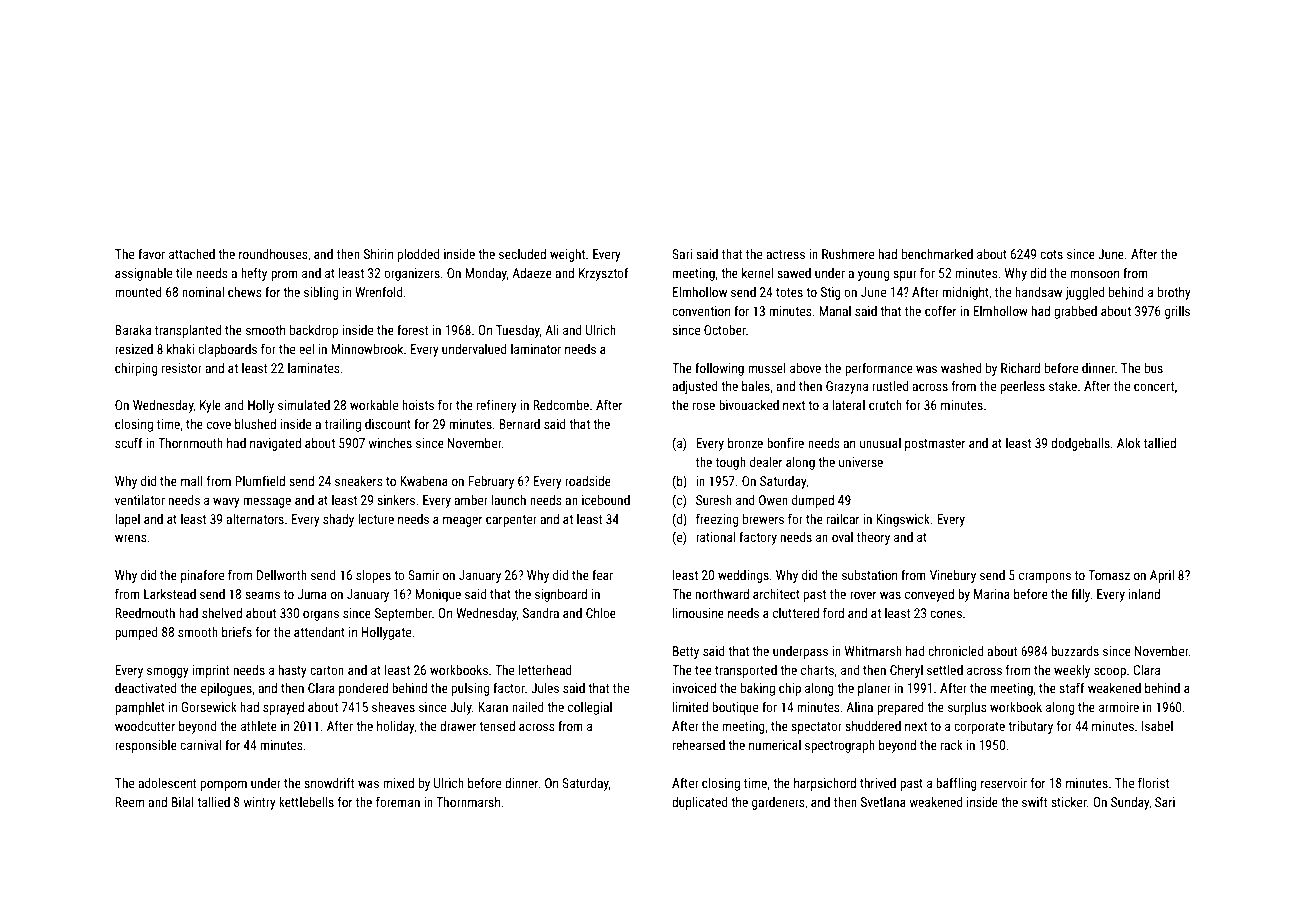 The image size is (1308, 924). Describe the element at coordinates (953, 576) in the image. I see `Vinebury` at that location.
